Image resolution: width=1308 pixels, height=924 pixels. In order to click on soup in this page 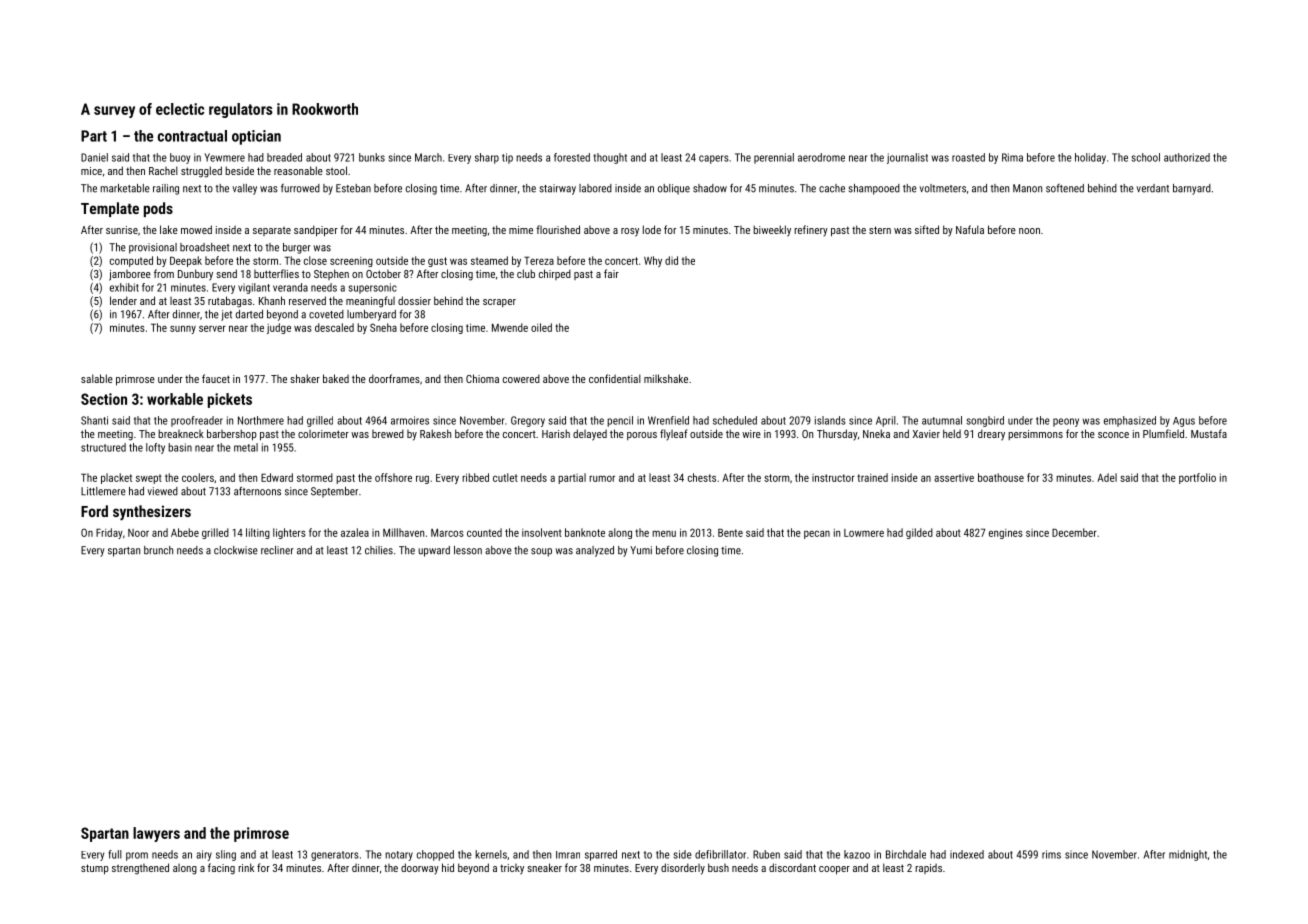, I will do `click(541, 552)`.
